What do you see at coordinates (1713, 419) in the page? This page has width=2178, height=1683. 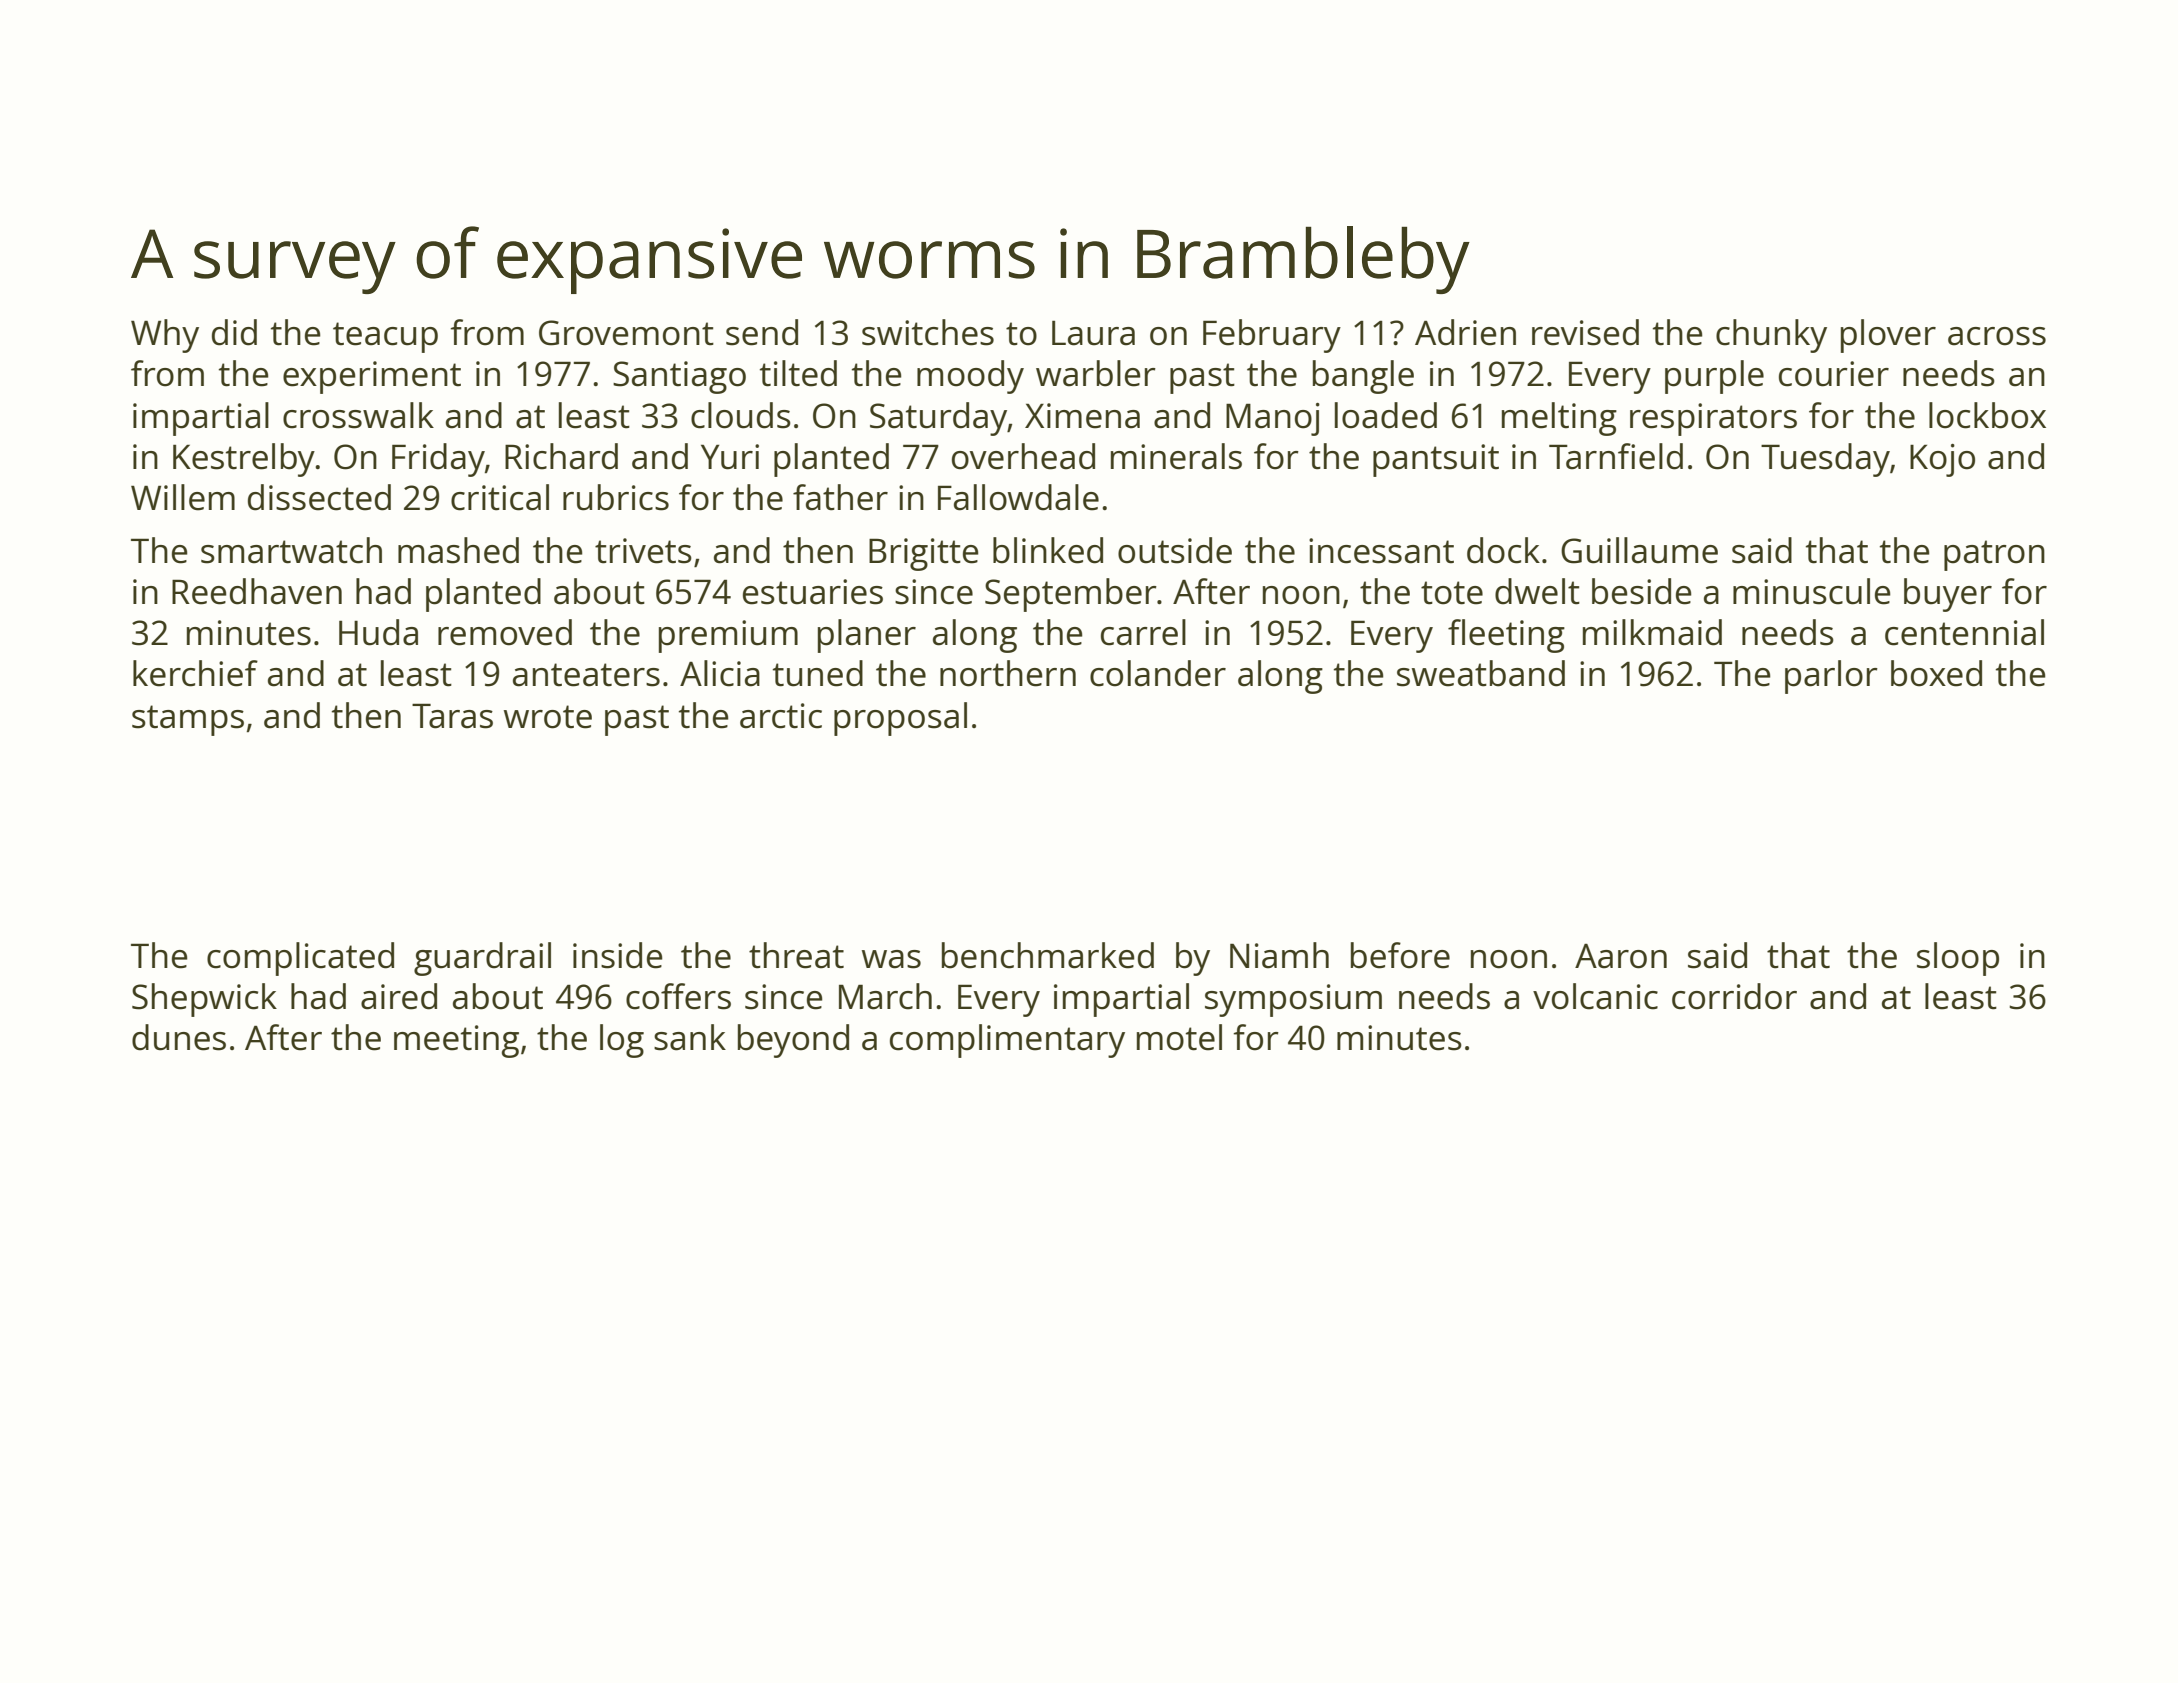 I see `respirators` at bounding box center [1713, 419].
